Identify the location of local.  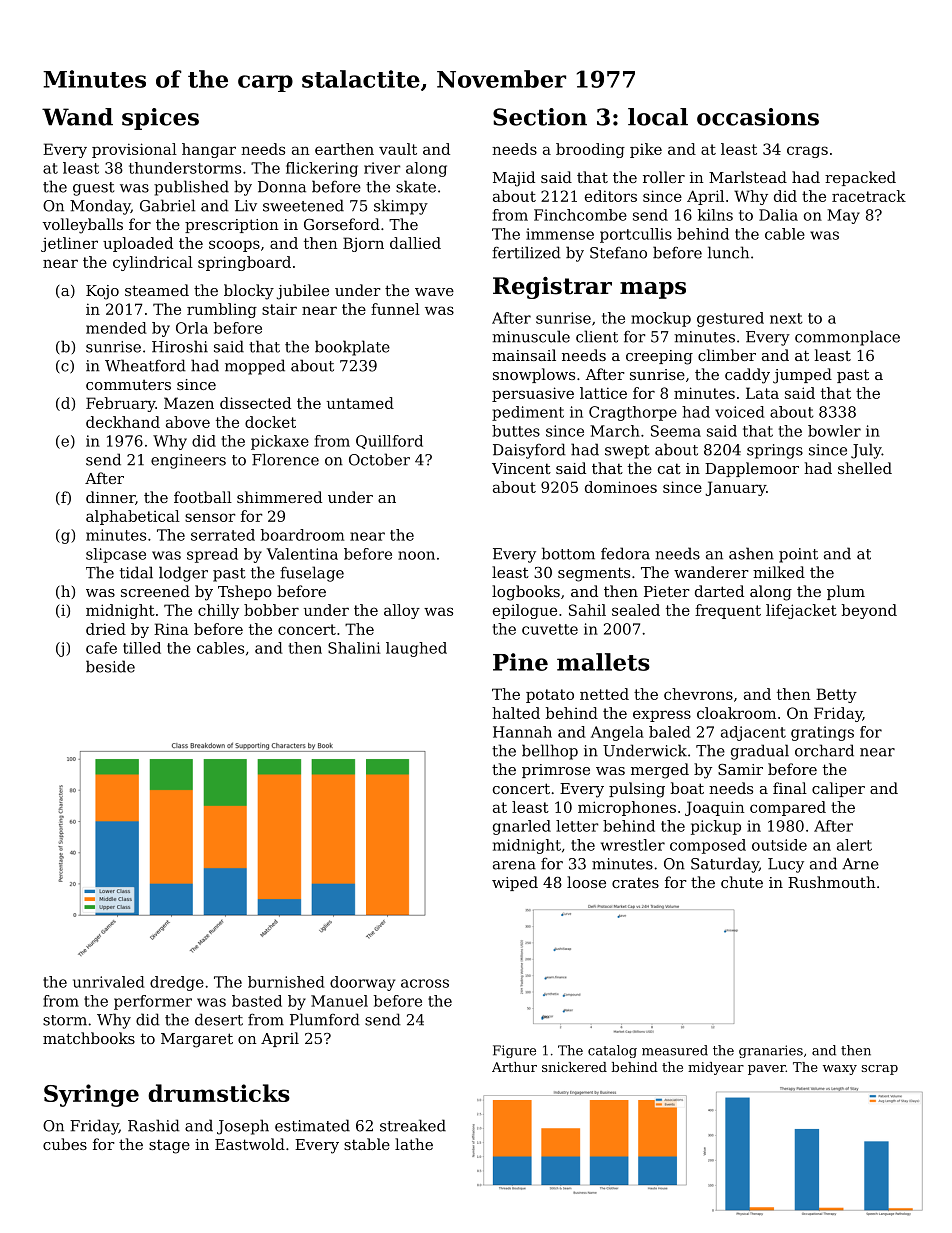
(658, 117).
